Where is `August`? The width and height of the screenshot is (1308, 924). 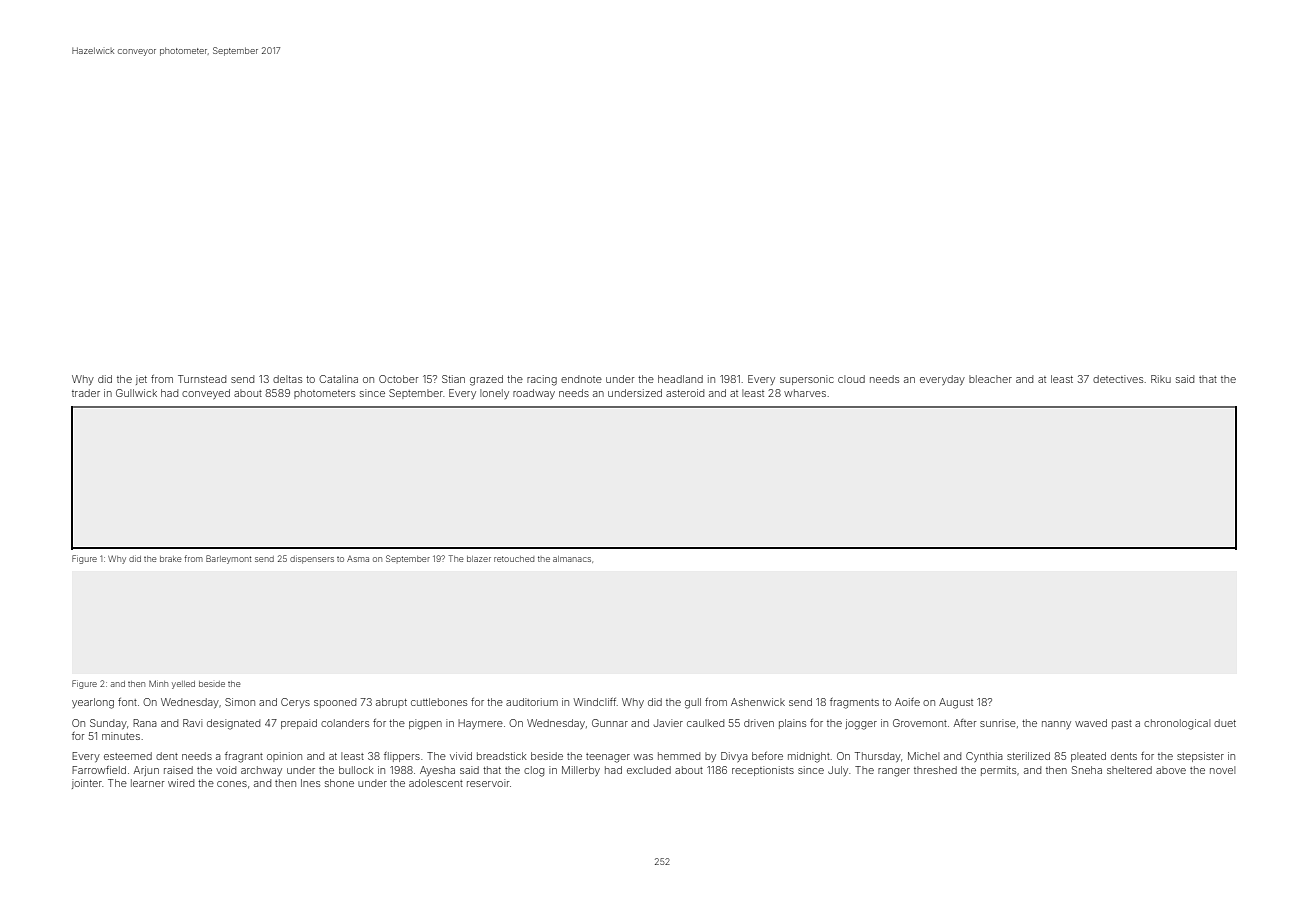
August is located at coordinates (956, 703).
